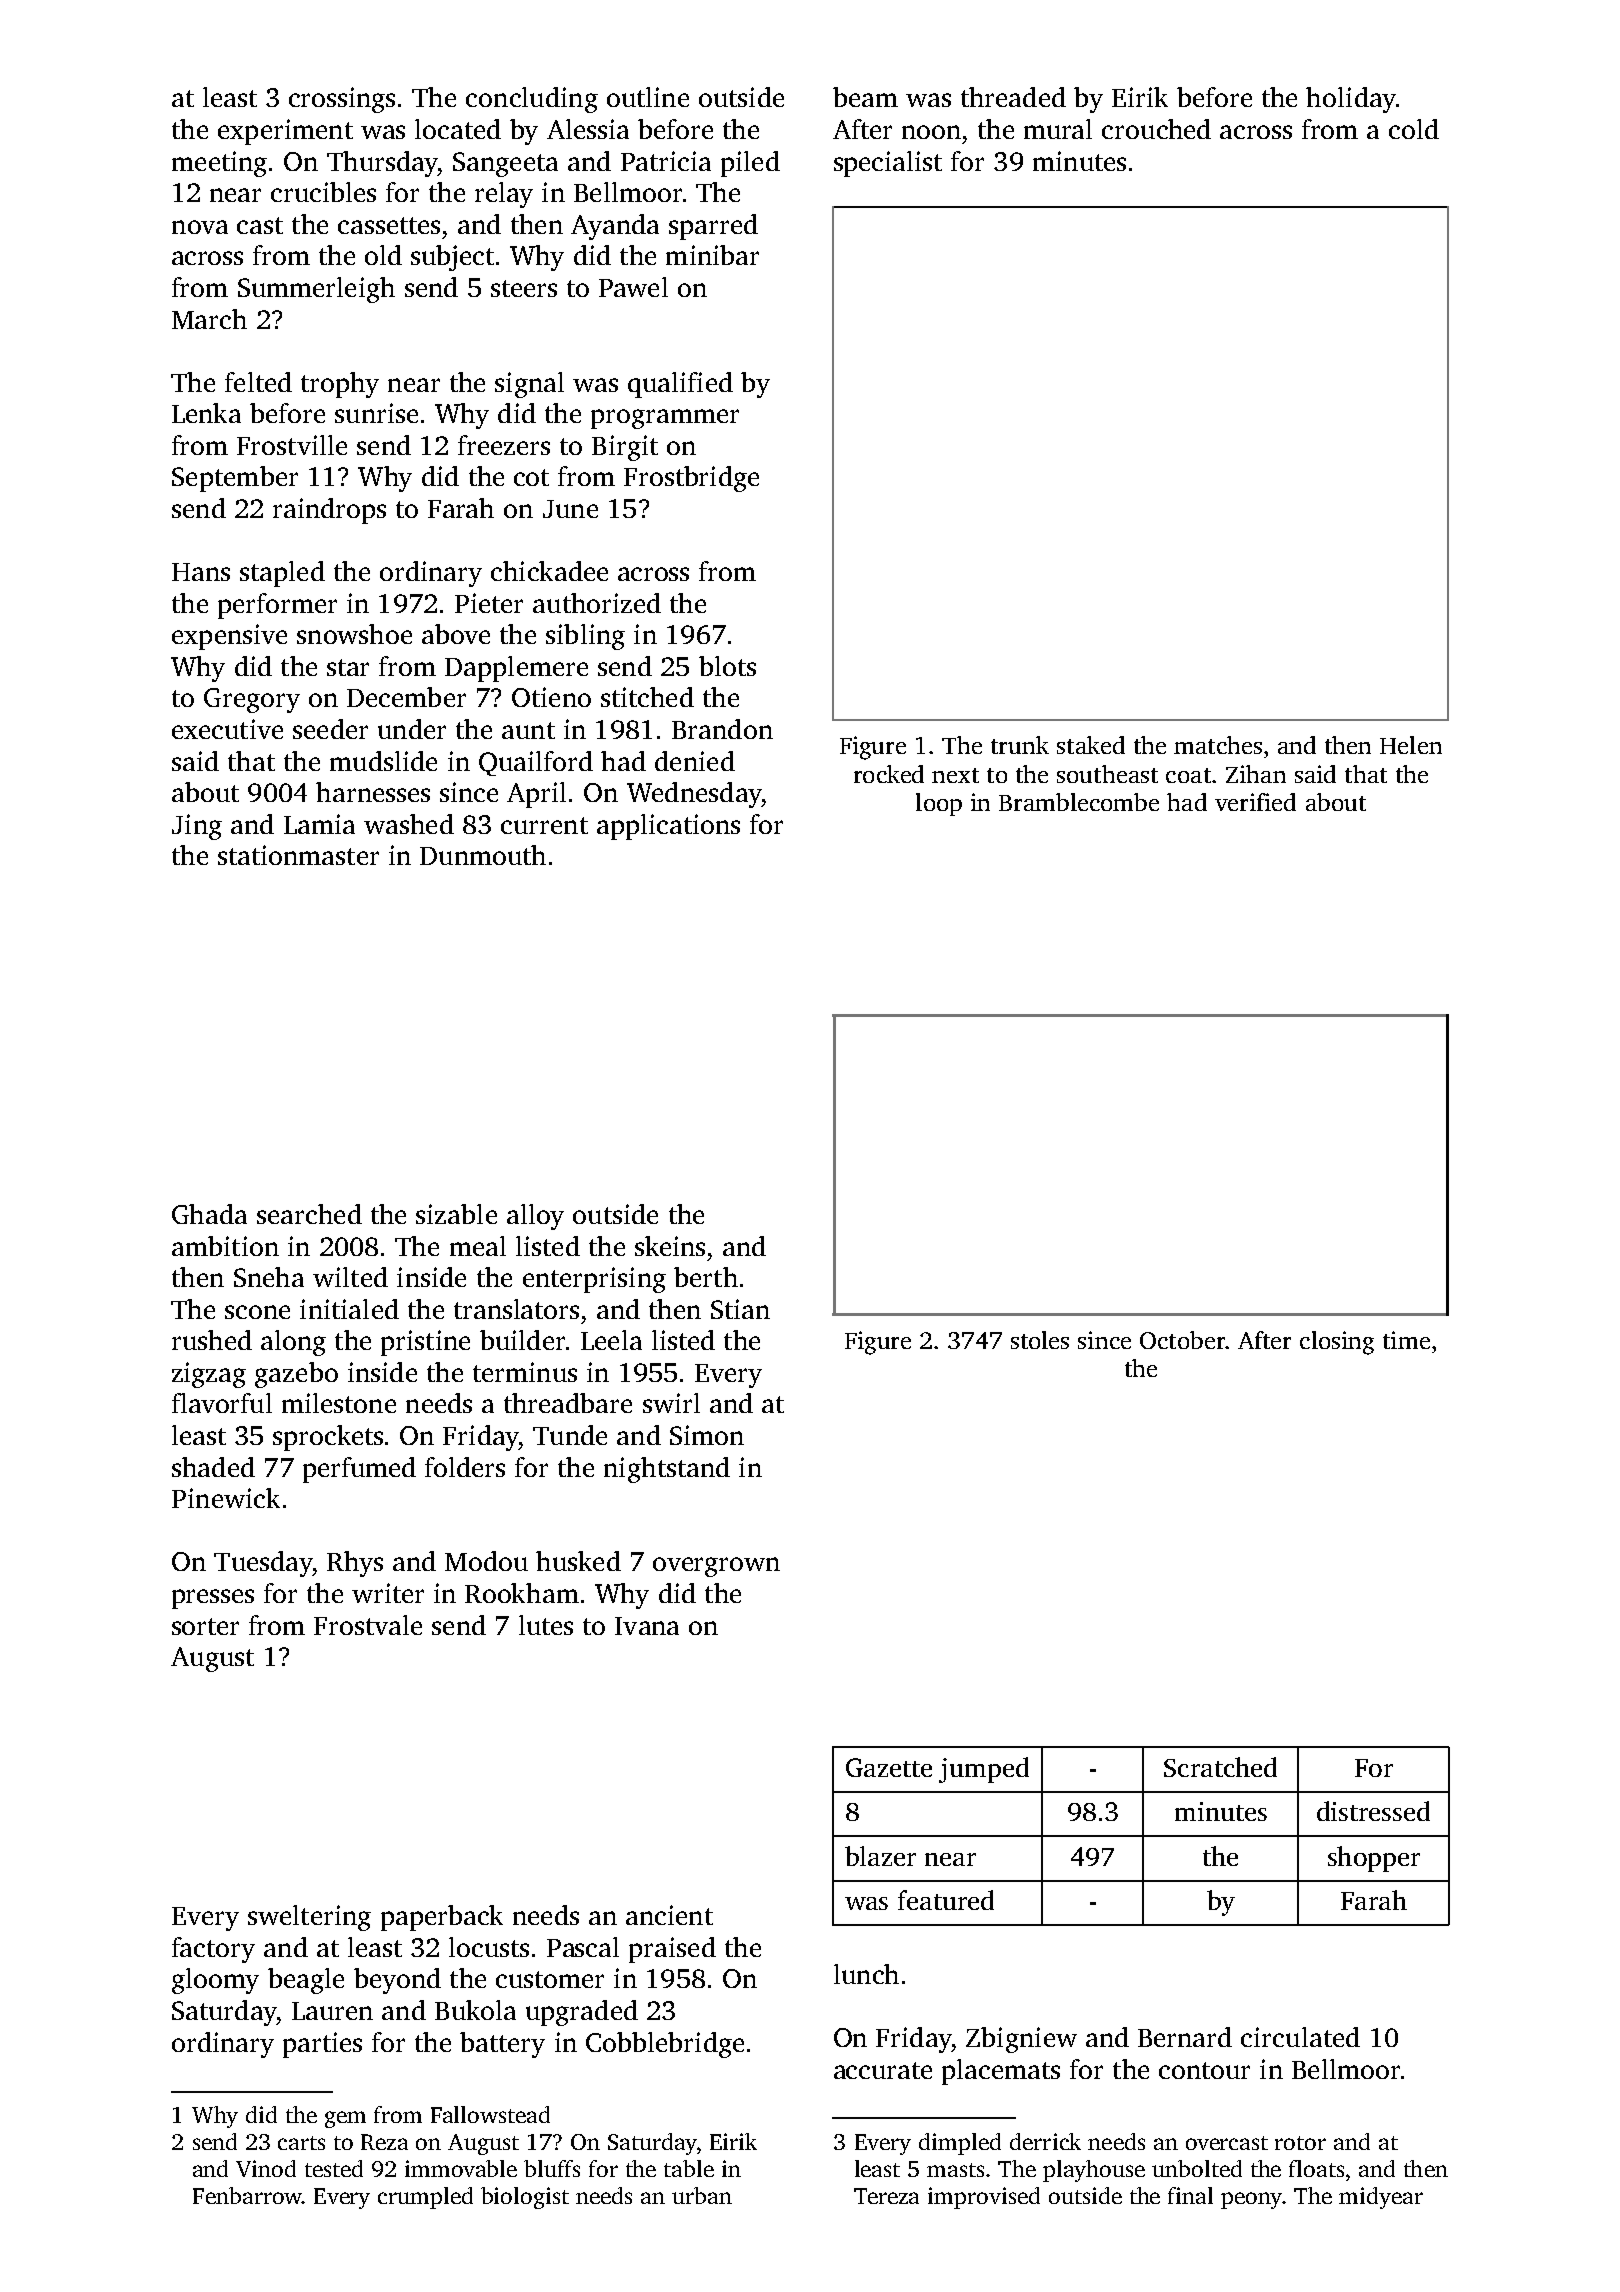  I want to click on October, so click(1182, 1340).
